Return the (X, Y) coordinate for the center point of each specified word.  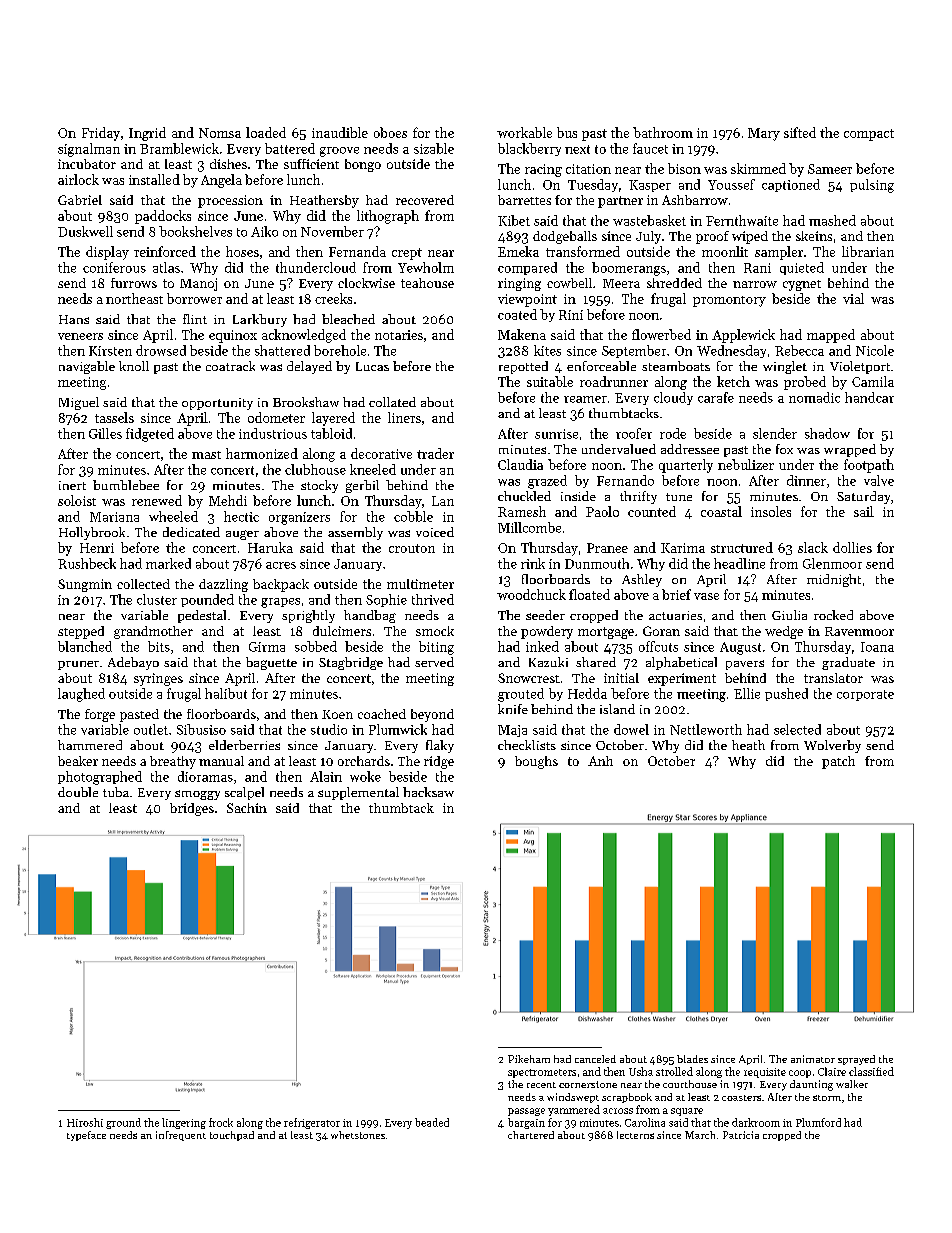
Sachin (247, 808)
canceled (595, 1059)
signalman (89, 150)
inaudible (340, 132)
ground (123, 1123)
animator (813, 1059)
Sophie (386, 600)
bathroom (663, 132)
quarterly (686, 466)
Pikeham (529, 1059)
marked (168, 563)
